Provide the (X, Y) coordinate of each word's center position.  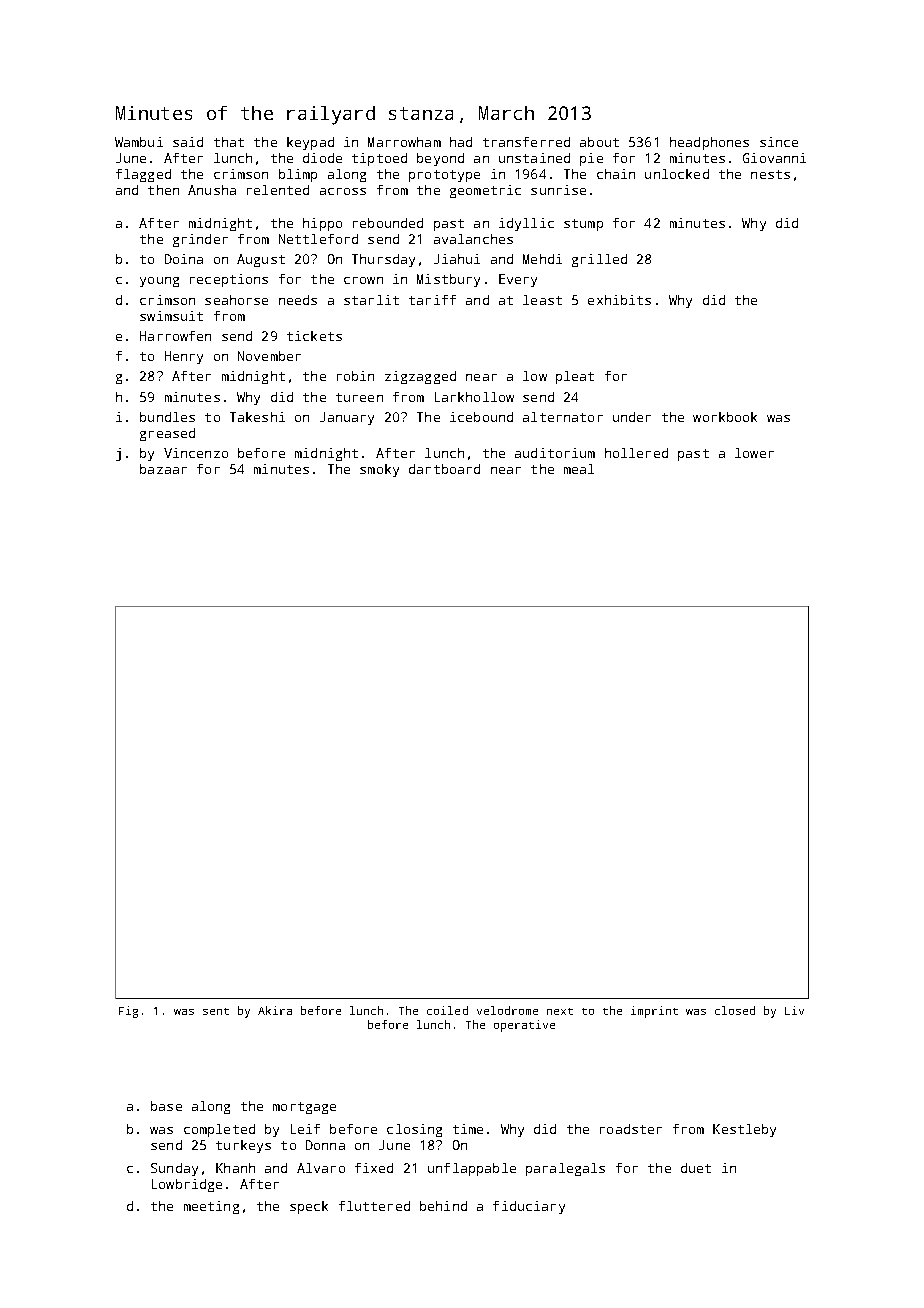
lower (754, 453)
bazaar (163, 469)
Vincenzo (196, 453)
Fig (128, 1012)
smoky (379, 470)
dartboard (444, 469)
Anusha (212, 190)
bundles (167, 417)
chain (616, 174)
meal (579, 469)
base (166, 1106)
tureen (359, 397)
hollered (636, 453)
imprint (654, 1012)
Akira (275, 1010)
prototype (444, 176)
